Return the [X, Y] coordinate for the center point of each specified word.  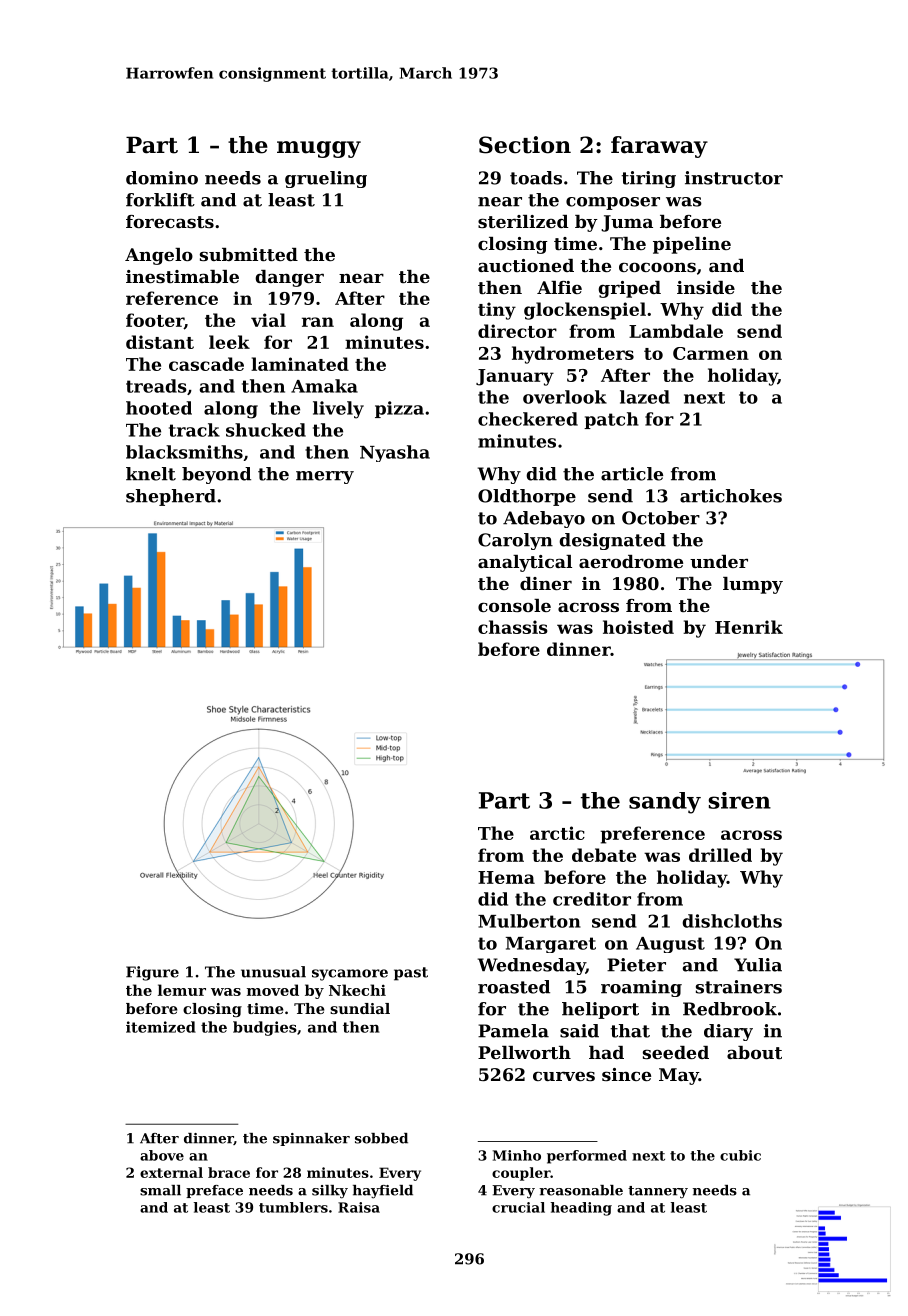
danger [289, 278]
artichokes [731, 496]
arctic [557, 833]
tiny [497, 311]
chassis [513, 627]
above [162, 1155]
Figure [152, 973]
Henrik [749, 627]
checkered [528, 419]
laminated [300, 364]
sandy [665, 803]
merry [325, 477]
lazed [645, 397]
